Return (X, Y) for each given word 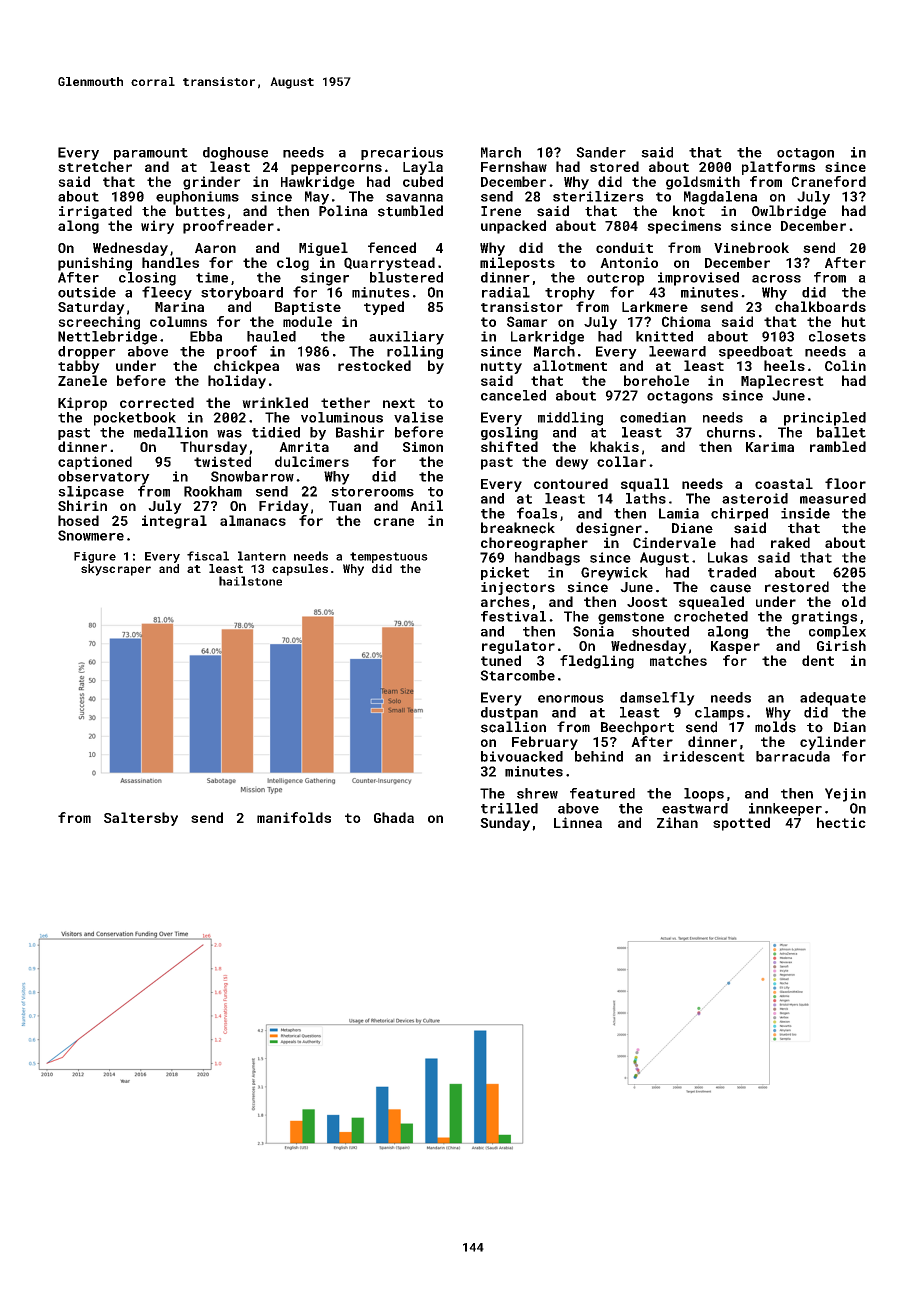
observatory (104, 478)
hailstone (250, 581)
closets (837, 336)
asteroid (755, 498)
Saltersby (141, 819)
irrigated (95, 212)
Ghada (394, 817)
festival (513, 616)
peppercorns (336, 169)
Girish (841, 645)
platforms (778, 168)
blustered (406, 277)
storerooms (372, 492)
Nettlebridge (107, 338)
